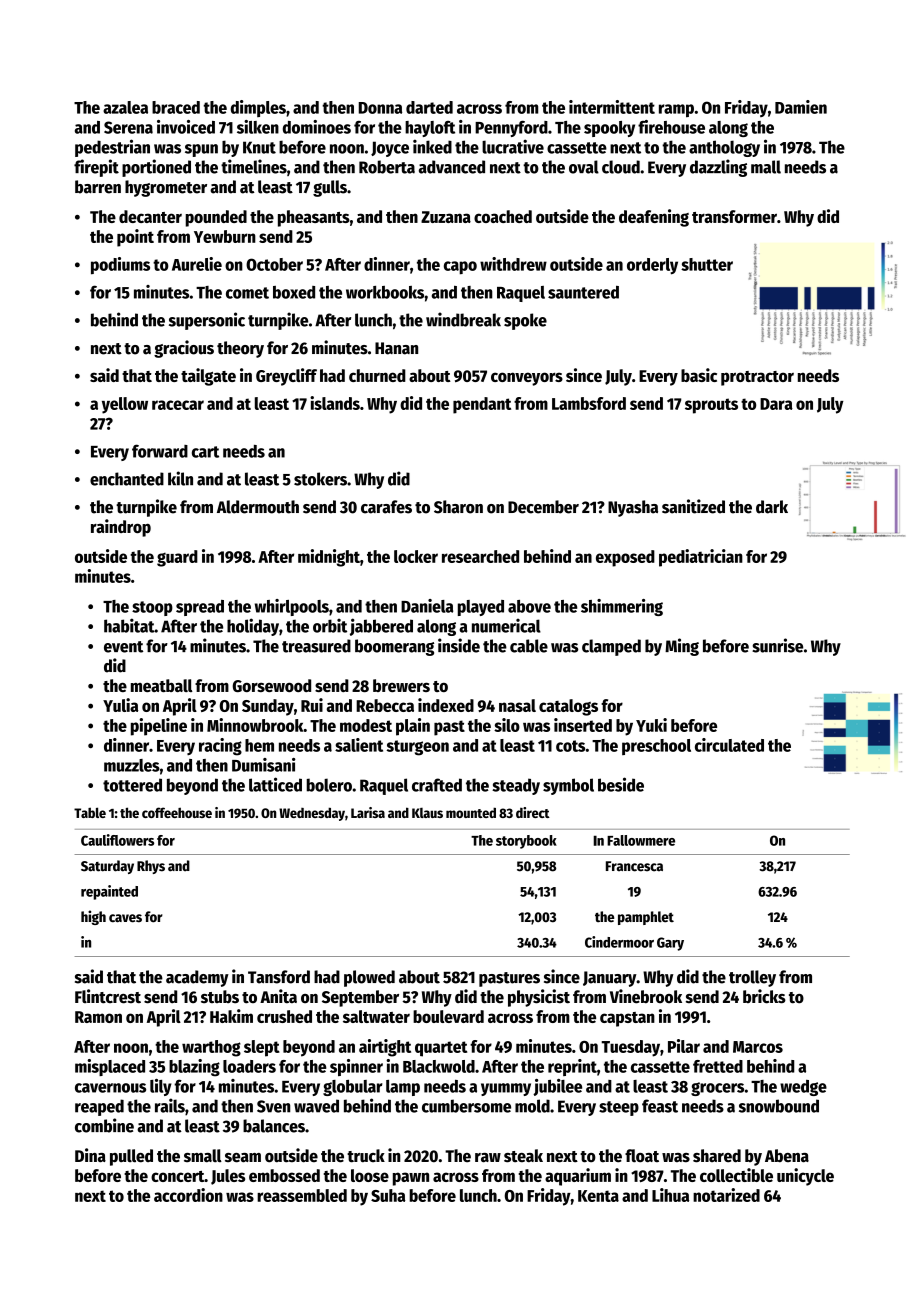 The width and height of the image is (924, 1308). What do you see at coordinates (120, 266) in the image?
I see `podiums` at bounding box center [120, 266].
